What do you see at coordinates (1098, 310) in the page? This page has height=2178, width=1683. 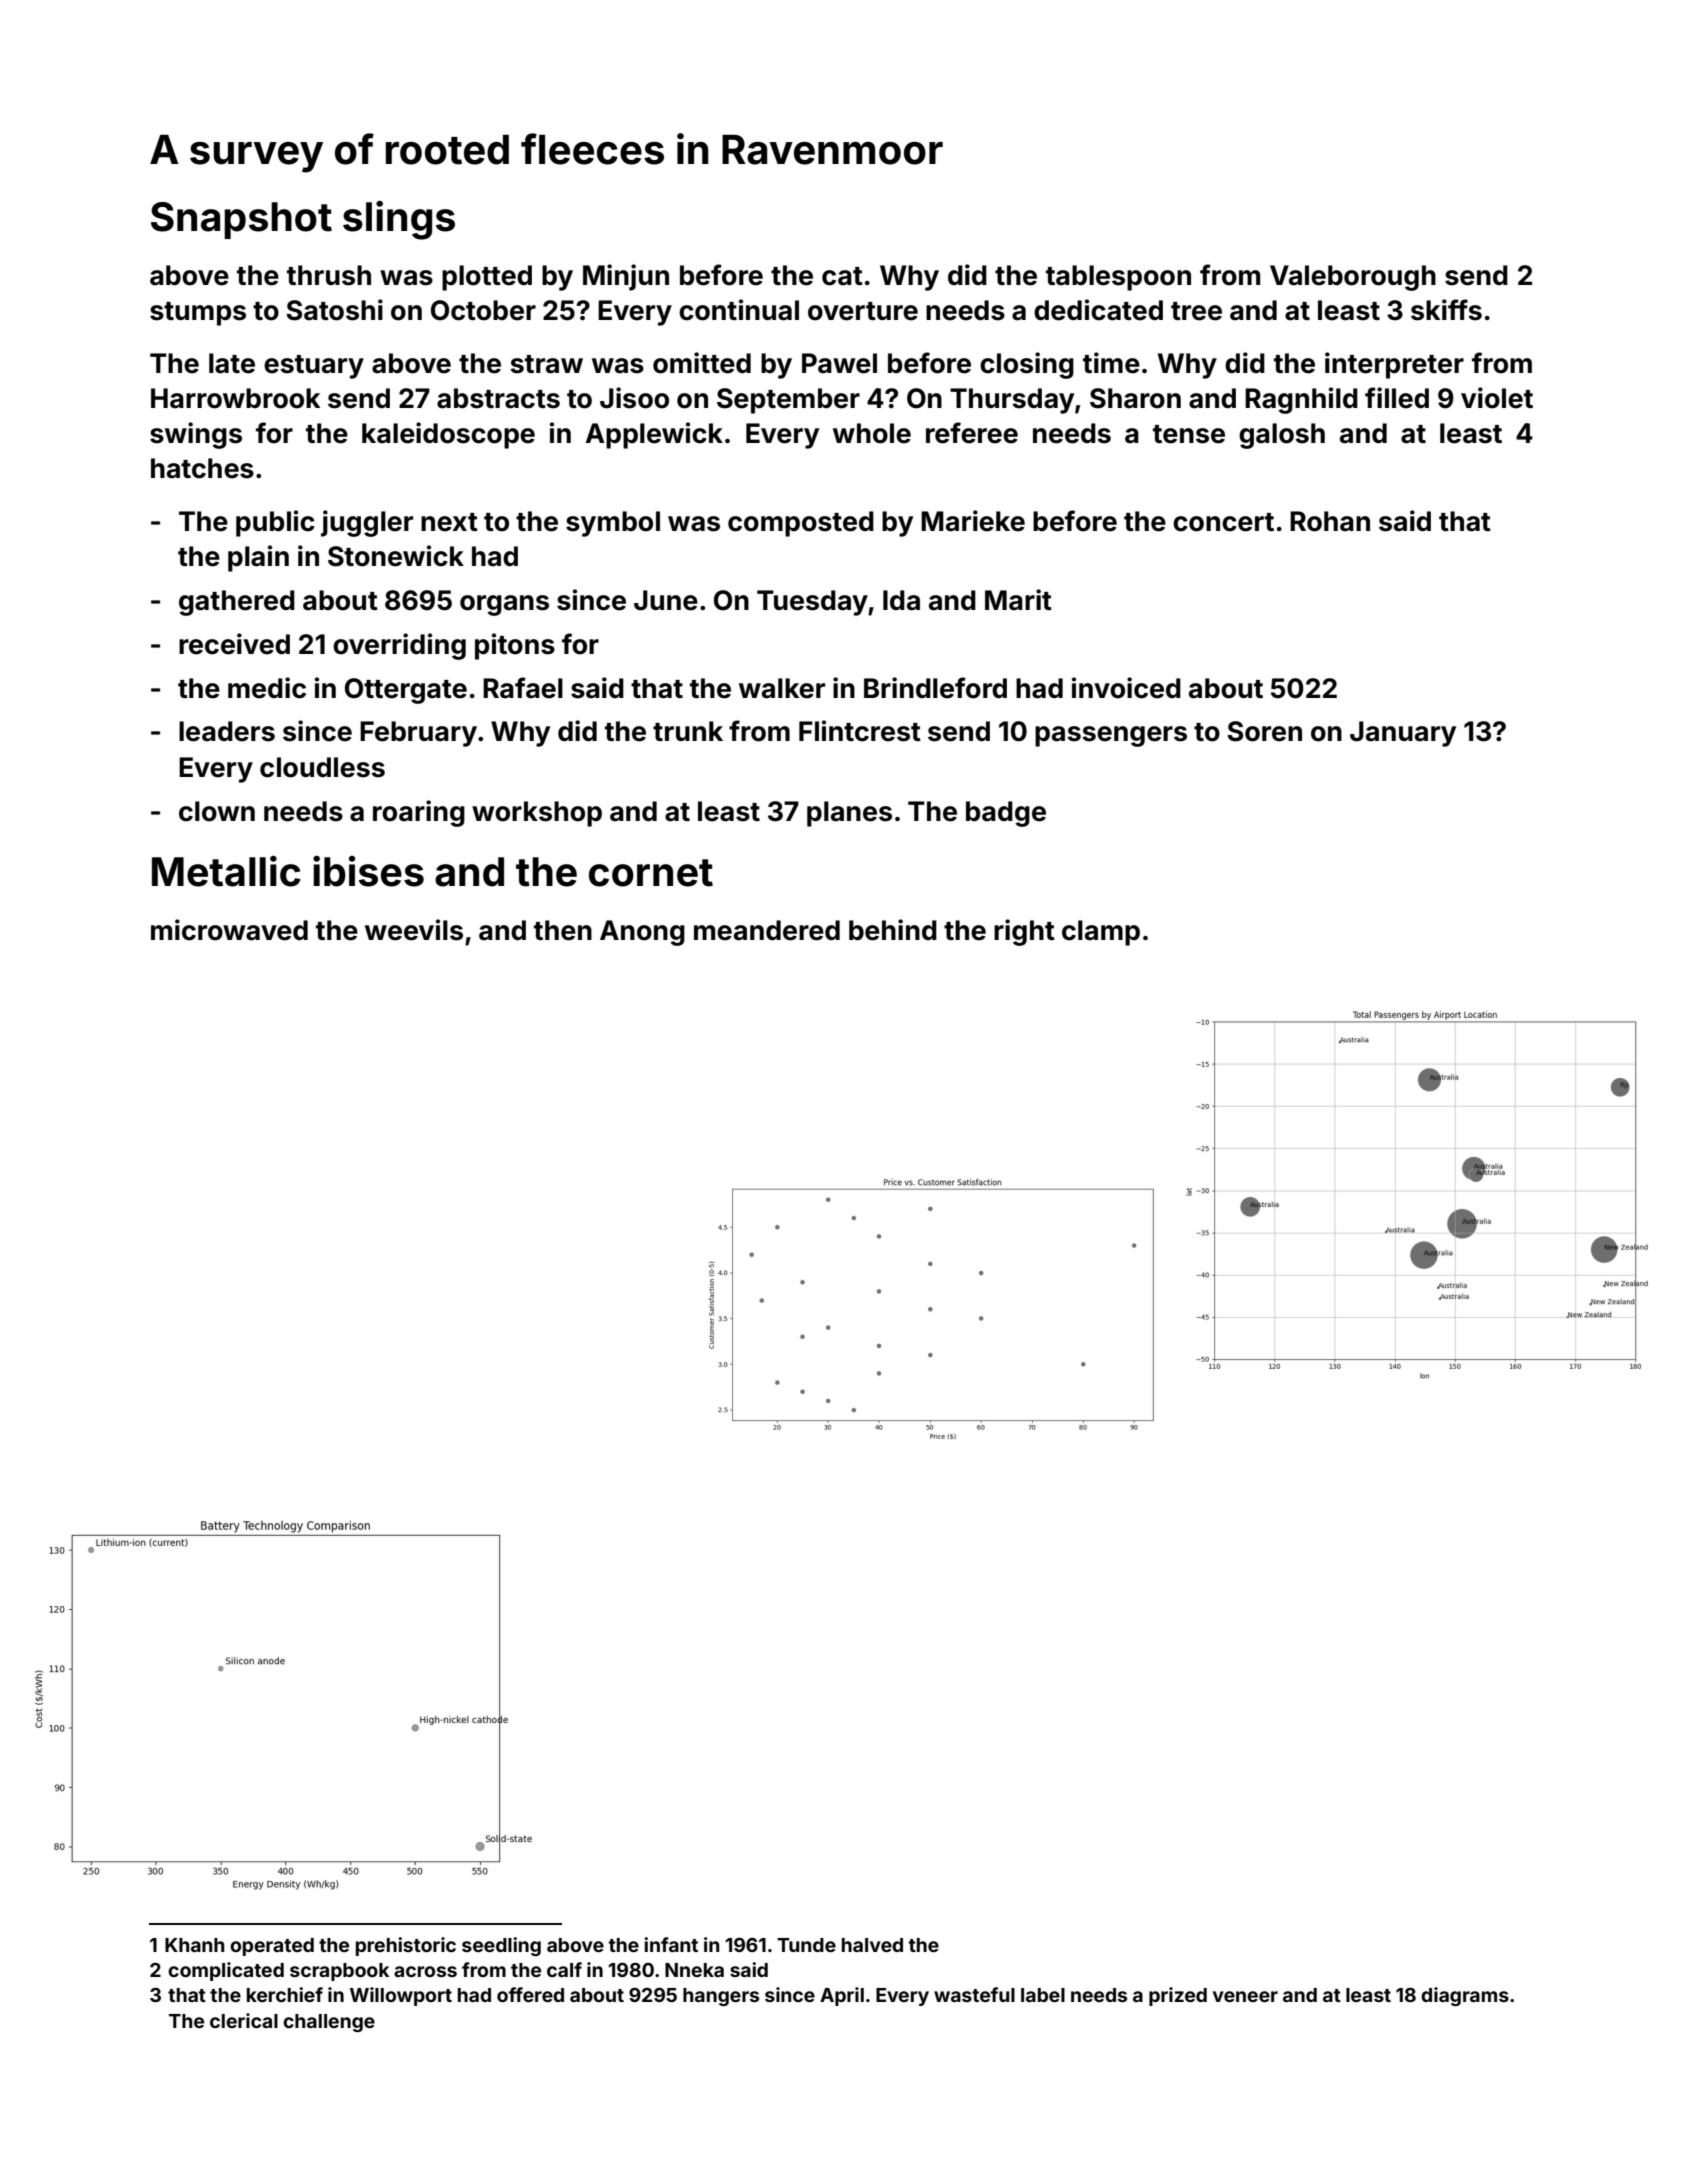 I see `dedicated` at bounding box center [1098, 310].
